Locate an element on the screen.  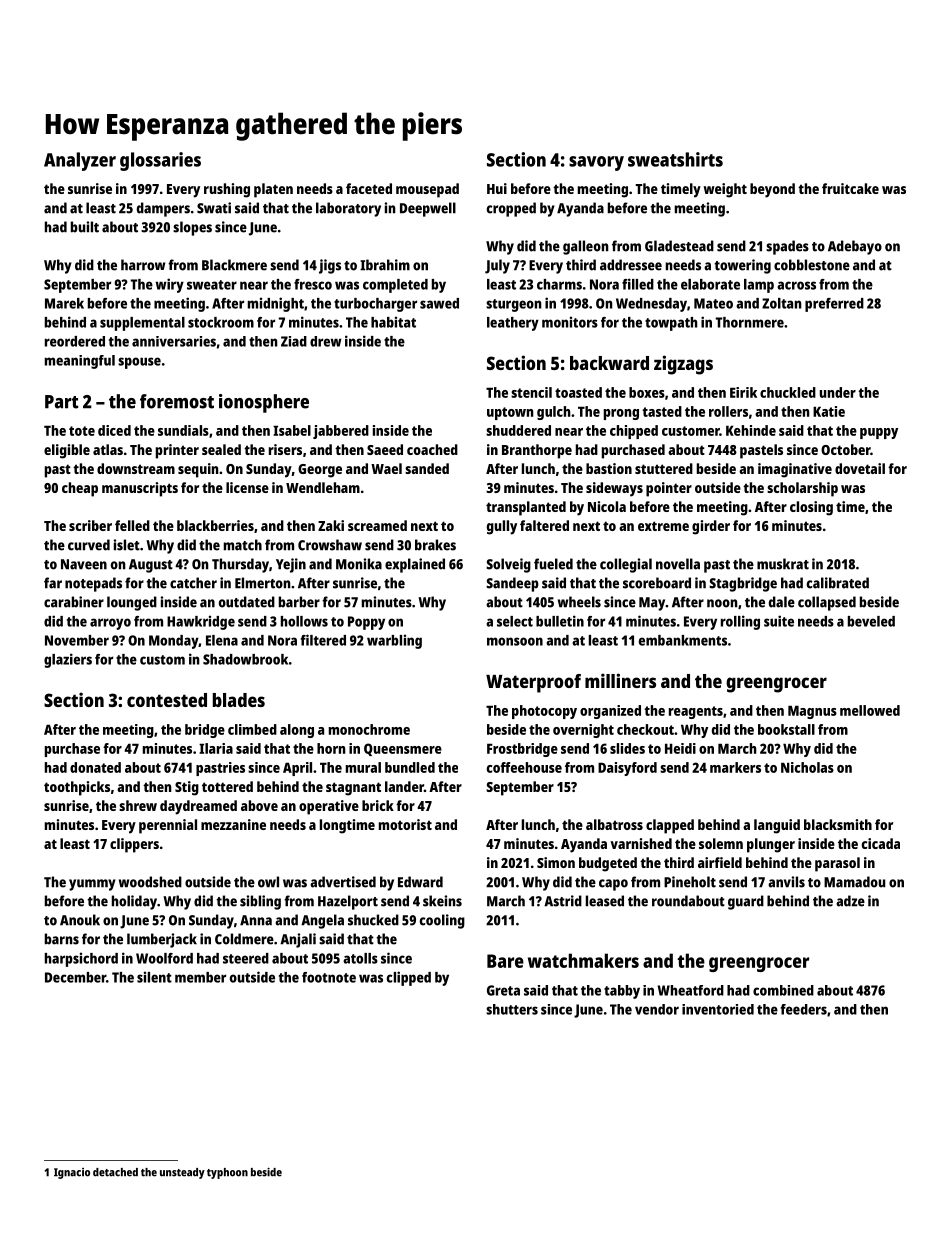
gully is located at coordinates (502, 527).
